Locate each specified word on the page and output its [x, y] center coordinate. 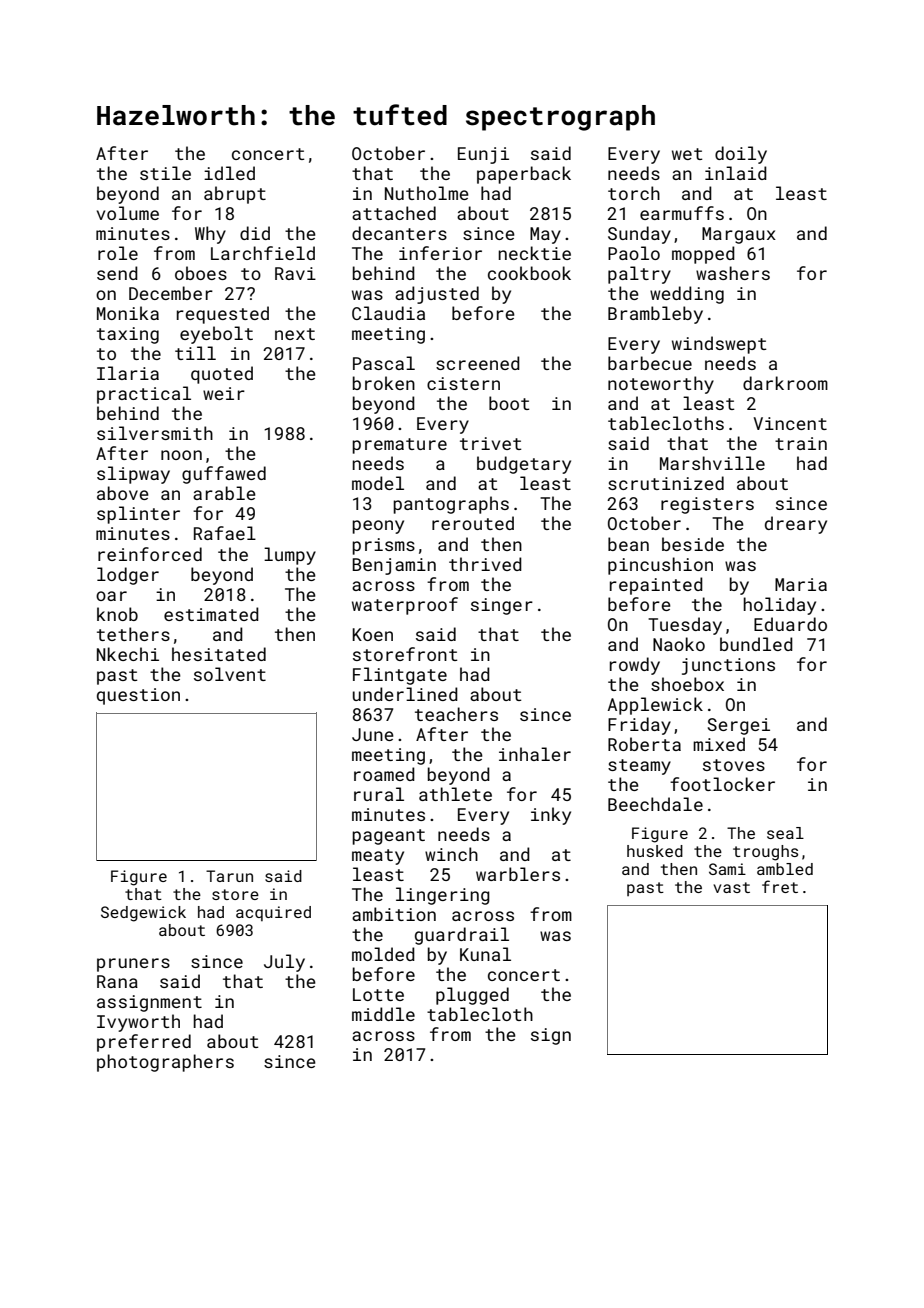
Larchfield [263, 253]
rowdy [635, 666]
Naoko [679, 644]
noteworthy [661, 385]
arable [224, 493]
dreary [796, 525]
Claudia [388, 313]
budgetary [524, 465]
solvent [230, 674]
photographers [165, 1063]
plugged [472, 996]
